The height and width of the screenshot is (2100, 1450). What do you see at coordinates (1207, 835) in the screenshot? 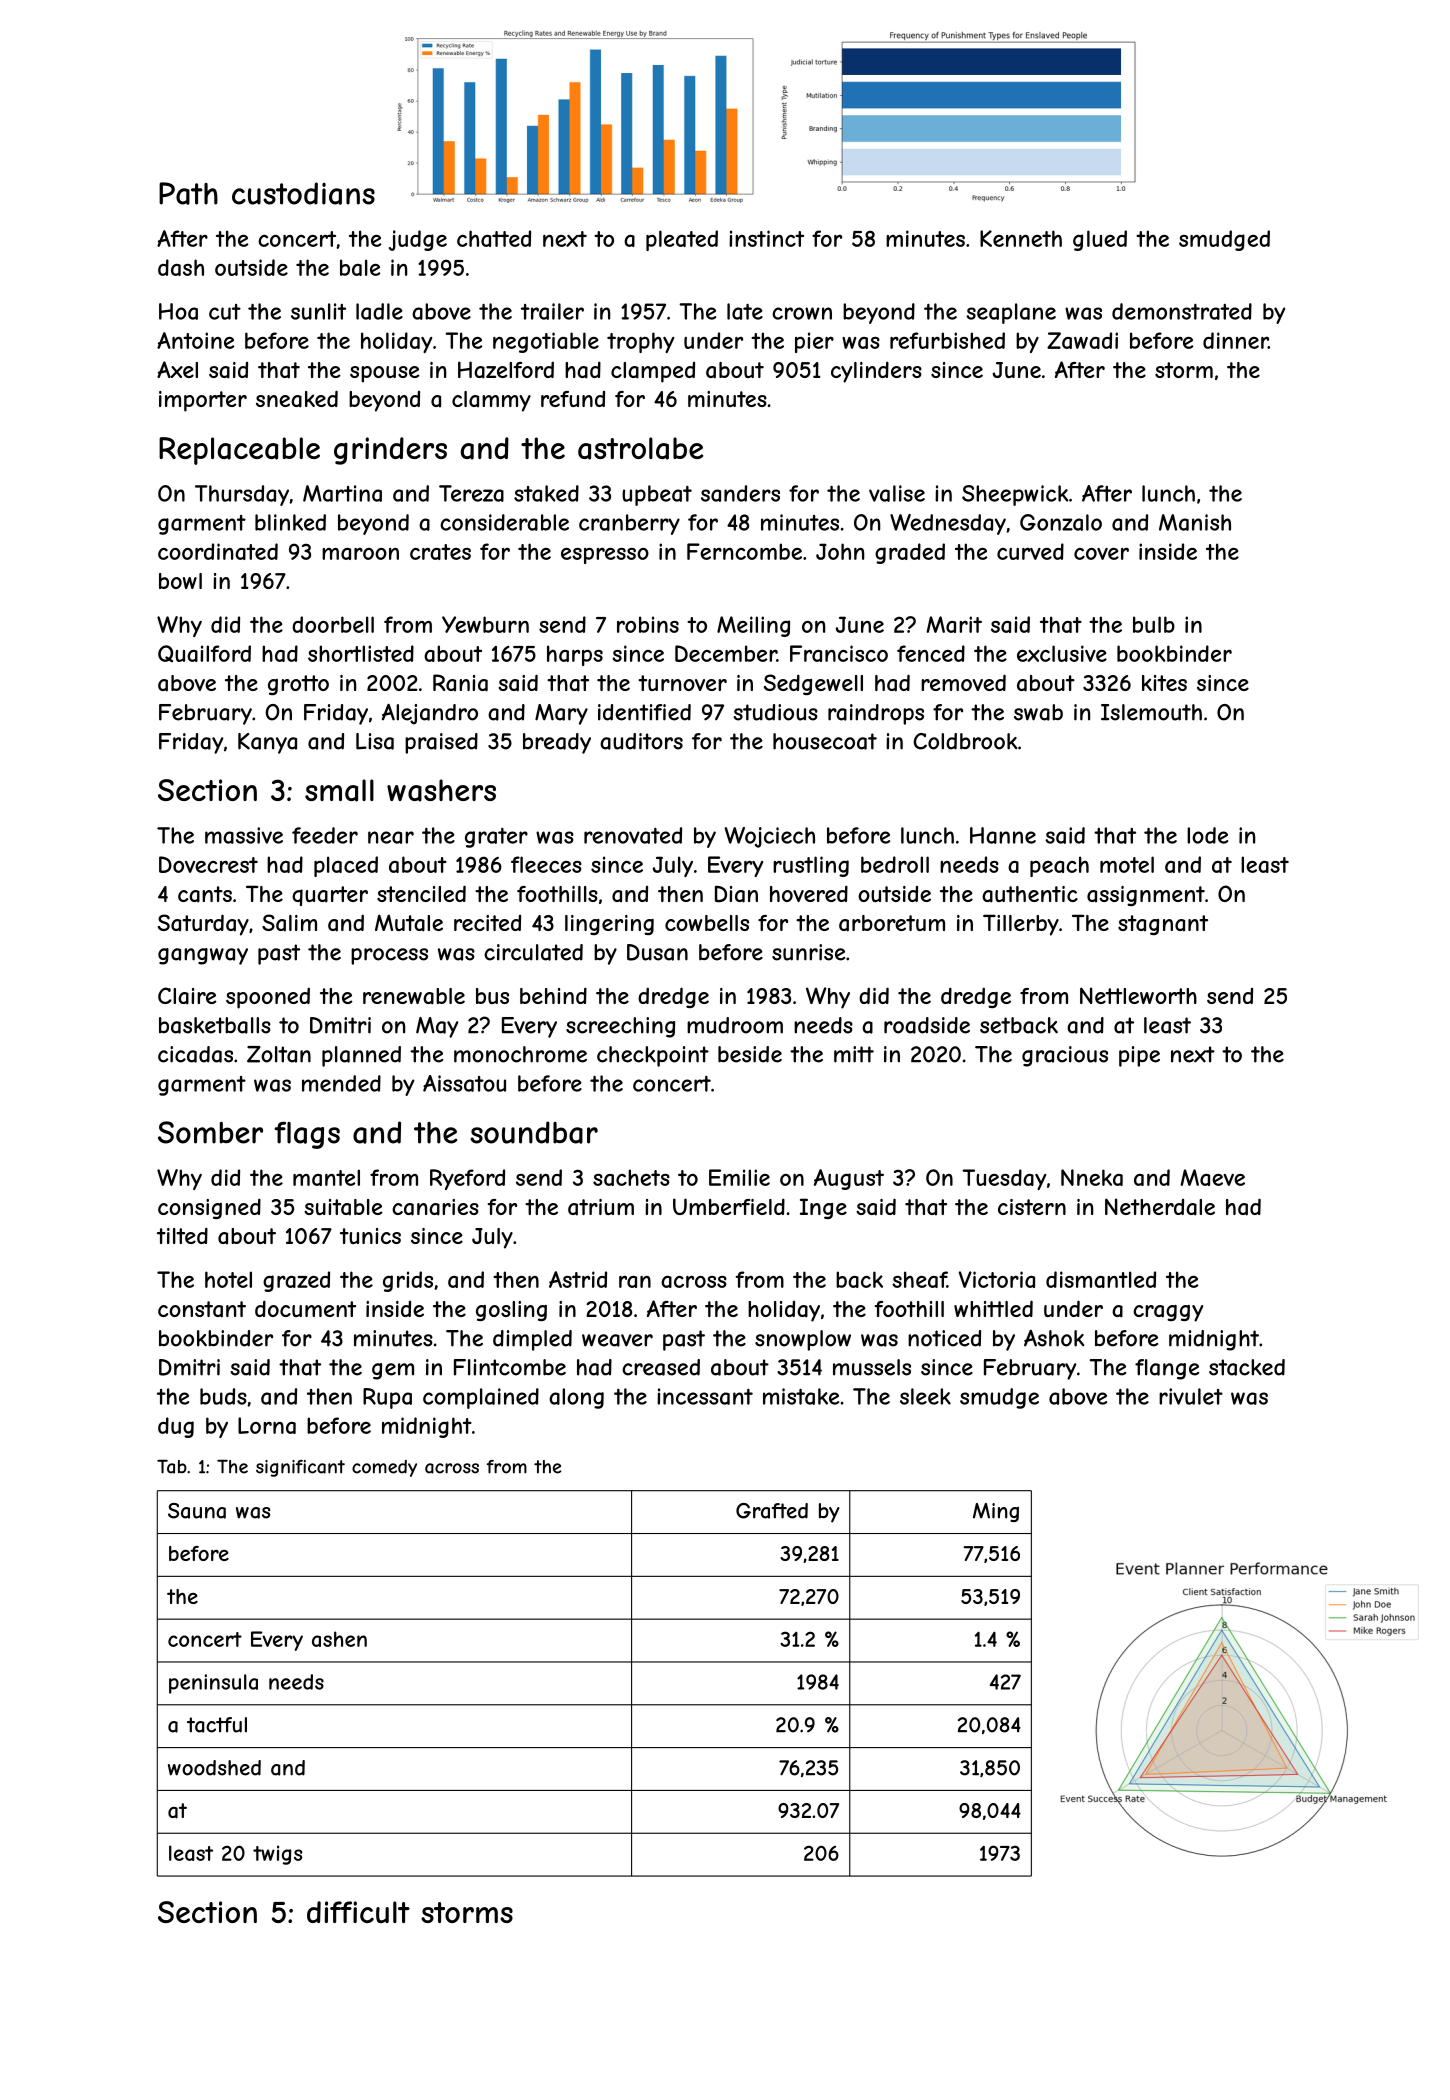
I see `lode` at bounding box center [1207, 835].
